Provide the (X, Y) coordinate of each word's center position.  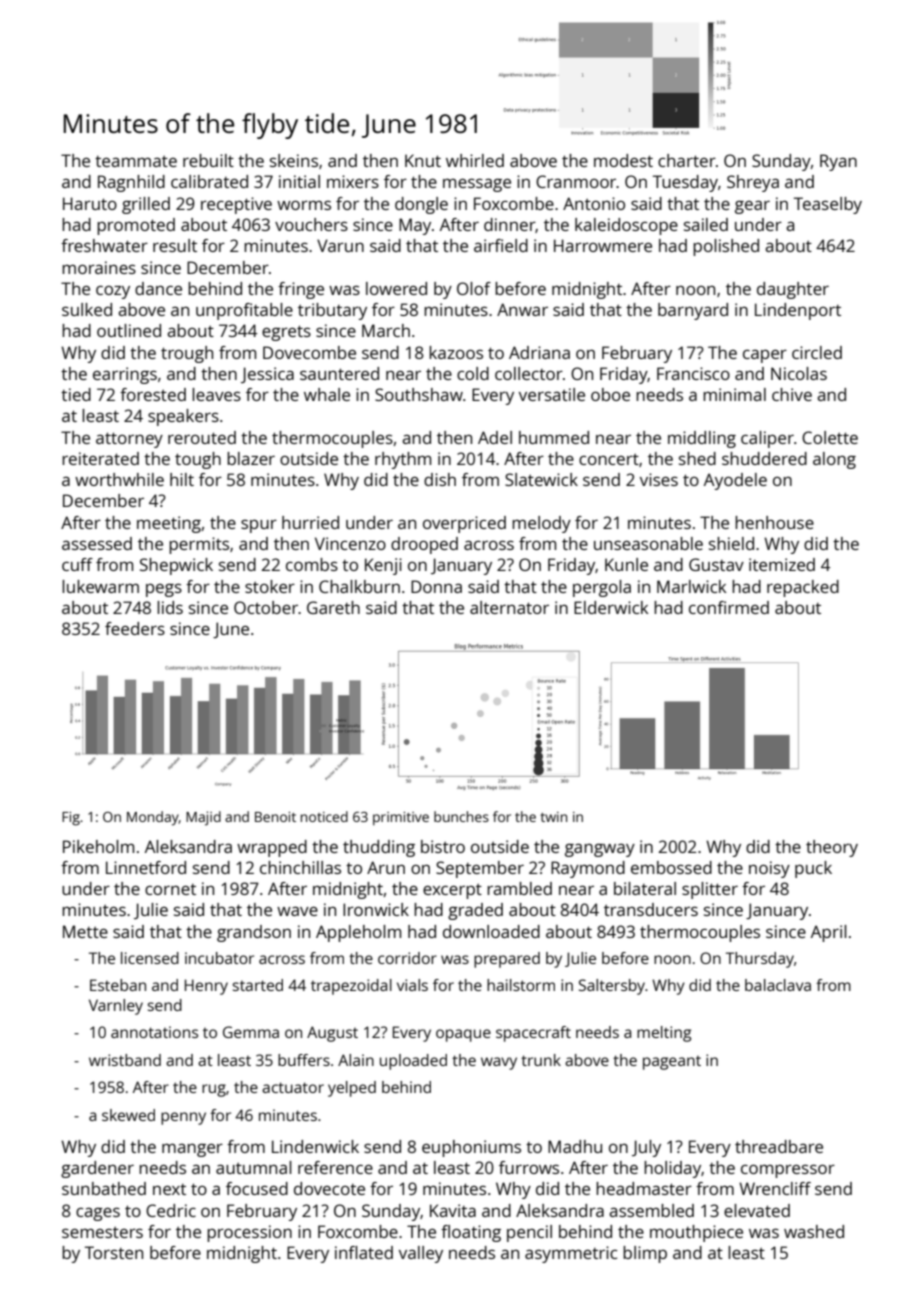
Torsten (114, 1252)
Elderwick (611, 607)
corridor (407, 958)
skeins (294, 160)
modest (623, 160)
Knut (423, 160)
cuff (77, 564)
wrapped (272, 848)
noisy (769, 869)
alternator (509, 607)
